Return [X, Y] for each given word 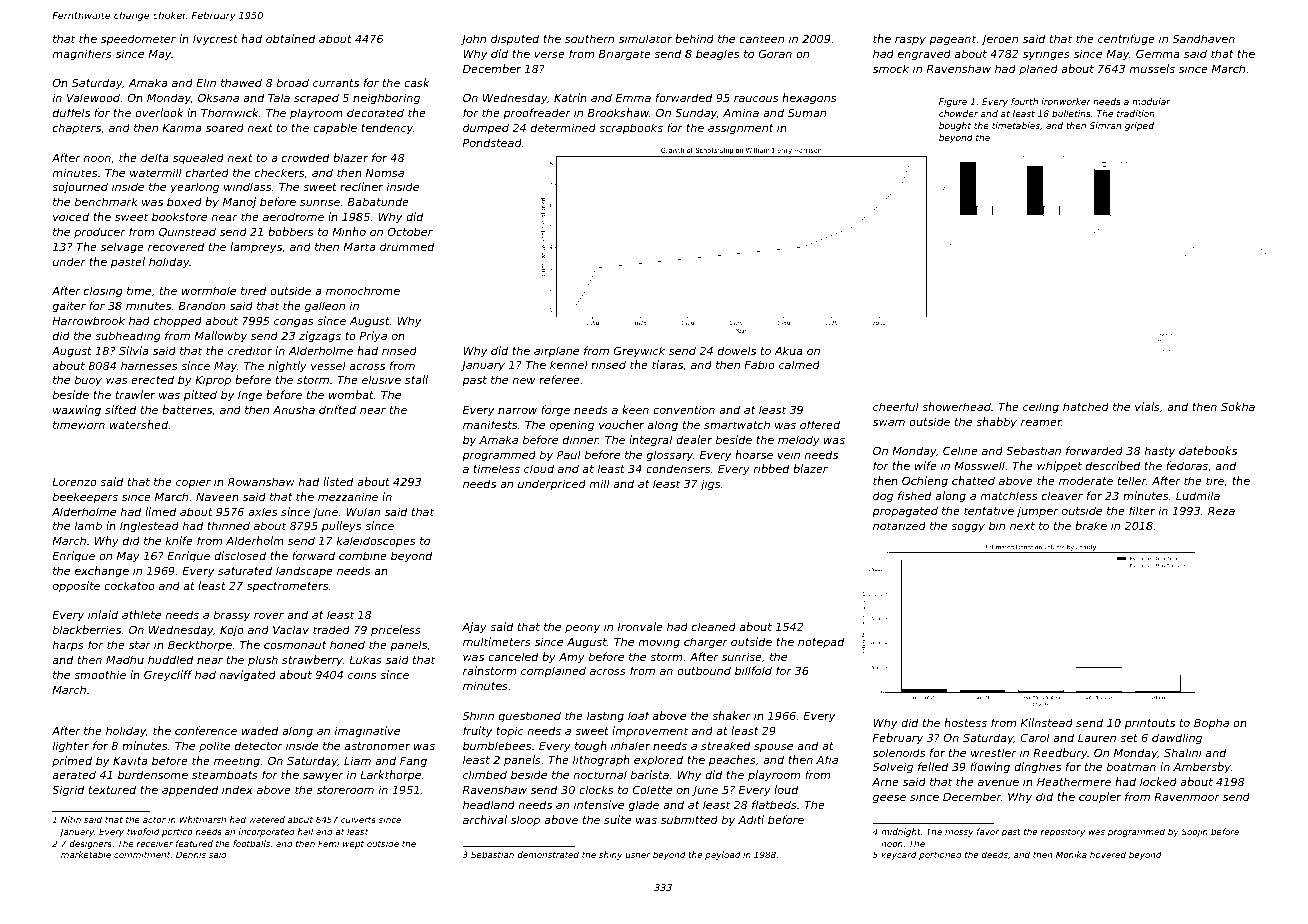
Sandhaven [1203, 38]
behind [694, 38]
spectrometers [288, 587]
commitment [142, 854]
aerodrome [293, 216]
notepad [821, 642]
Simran [1105, 125]
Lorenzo [74, 482]
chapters [77, 128]
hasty [1160, 452]
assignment [741, 129]
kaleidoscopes [376, 541]
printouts [1150, 723]
